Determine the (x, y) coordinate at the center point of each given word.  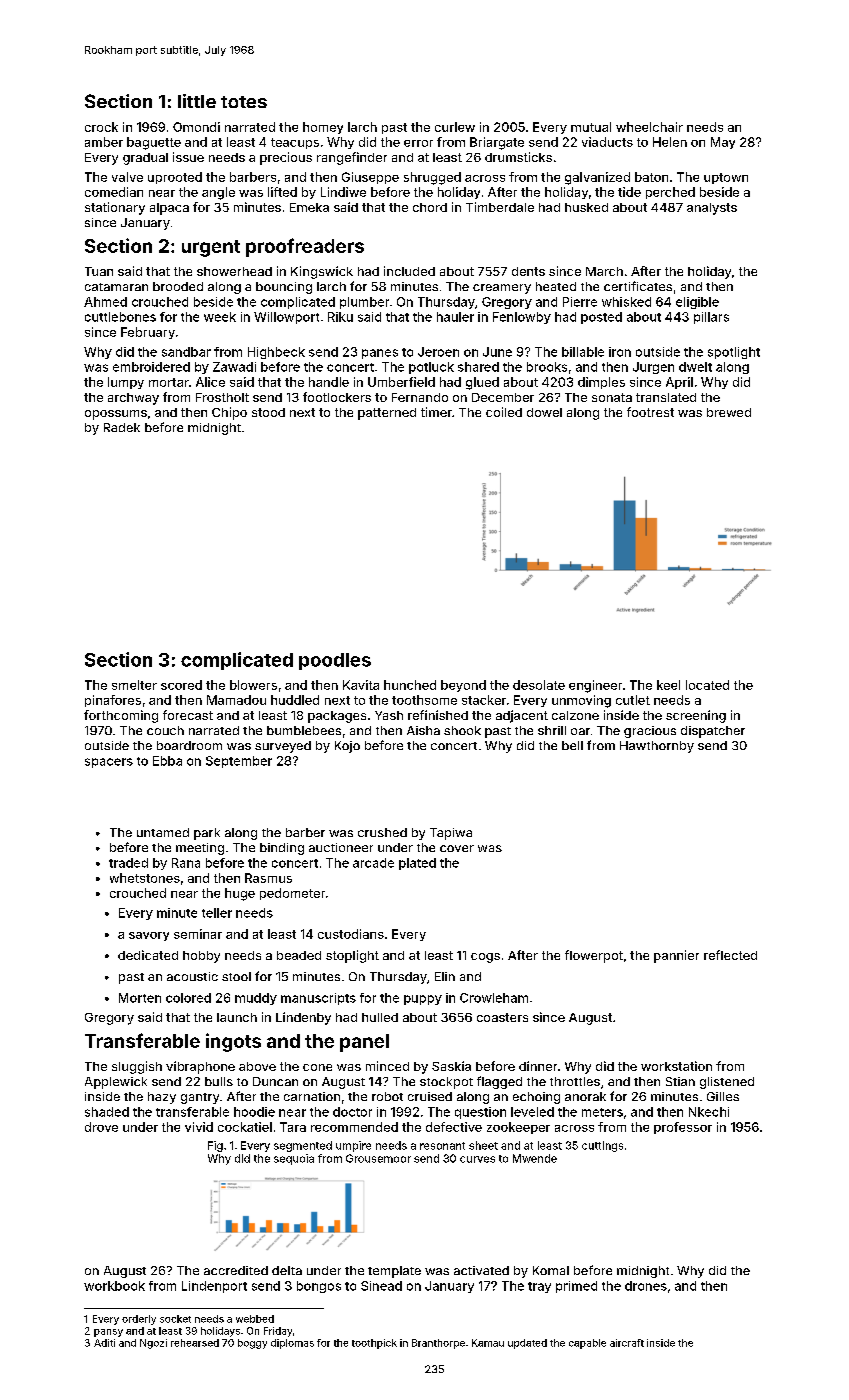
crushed (382, 832)
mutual (591, 127)
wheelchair (649, 127)
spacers (109, 763)
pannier (676, 956)
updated (527, 1344)
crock (101, 127)
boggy (252, 1344)
